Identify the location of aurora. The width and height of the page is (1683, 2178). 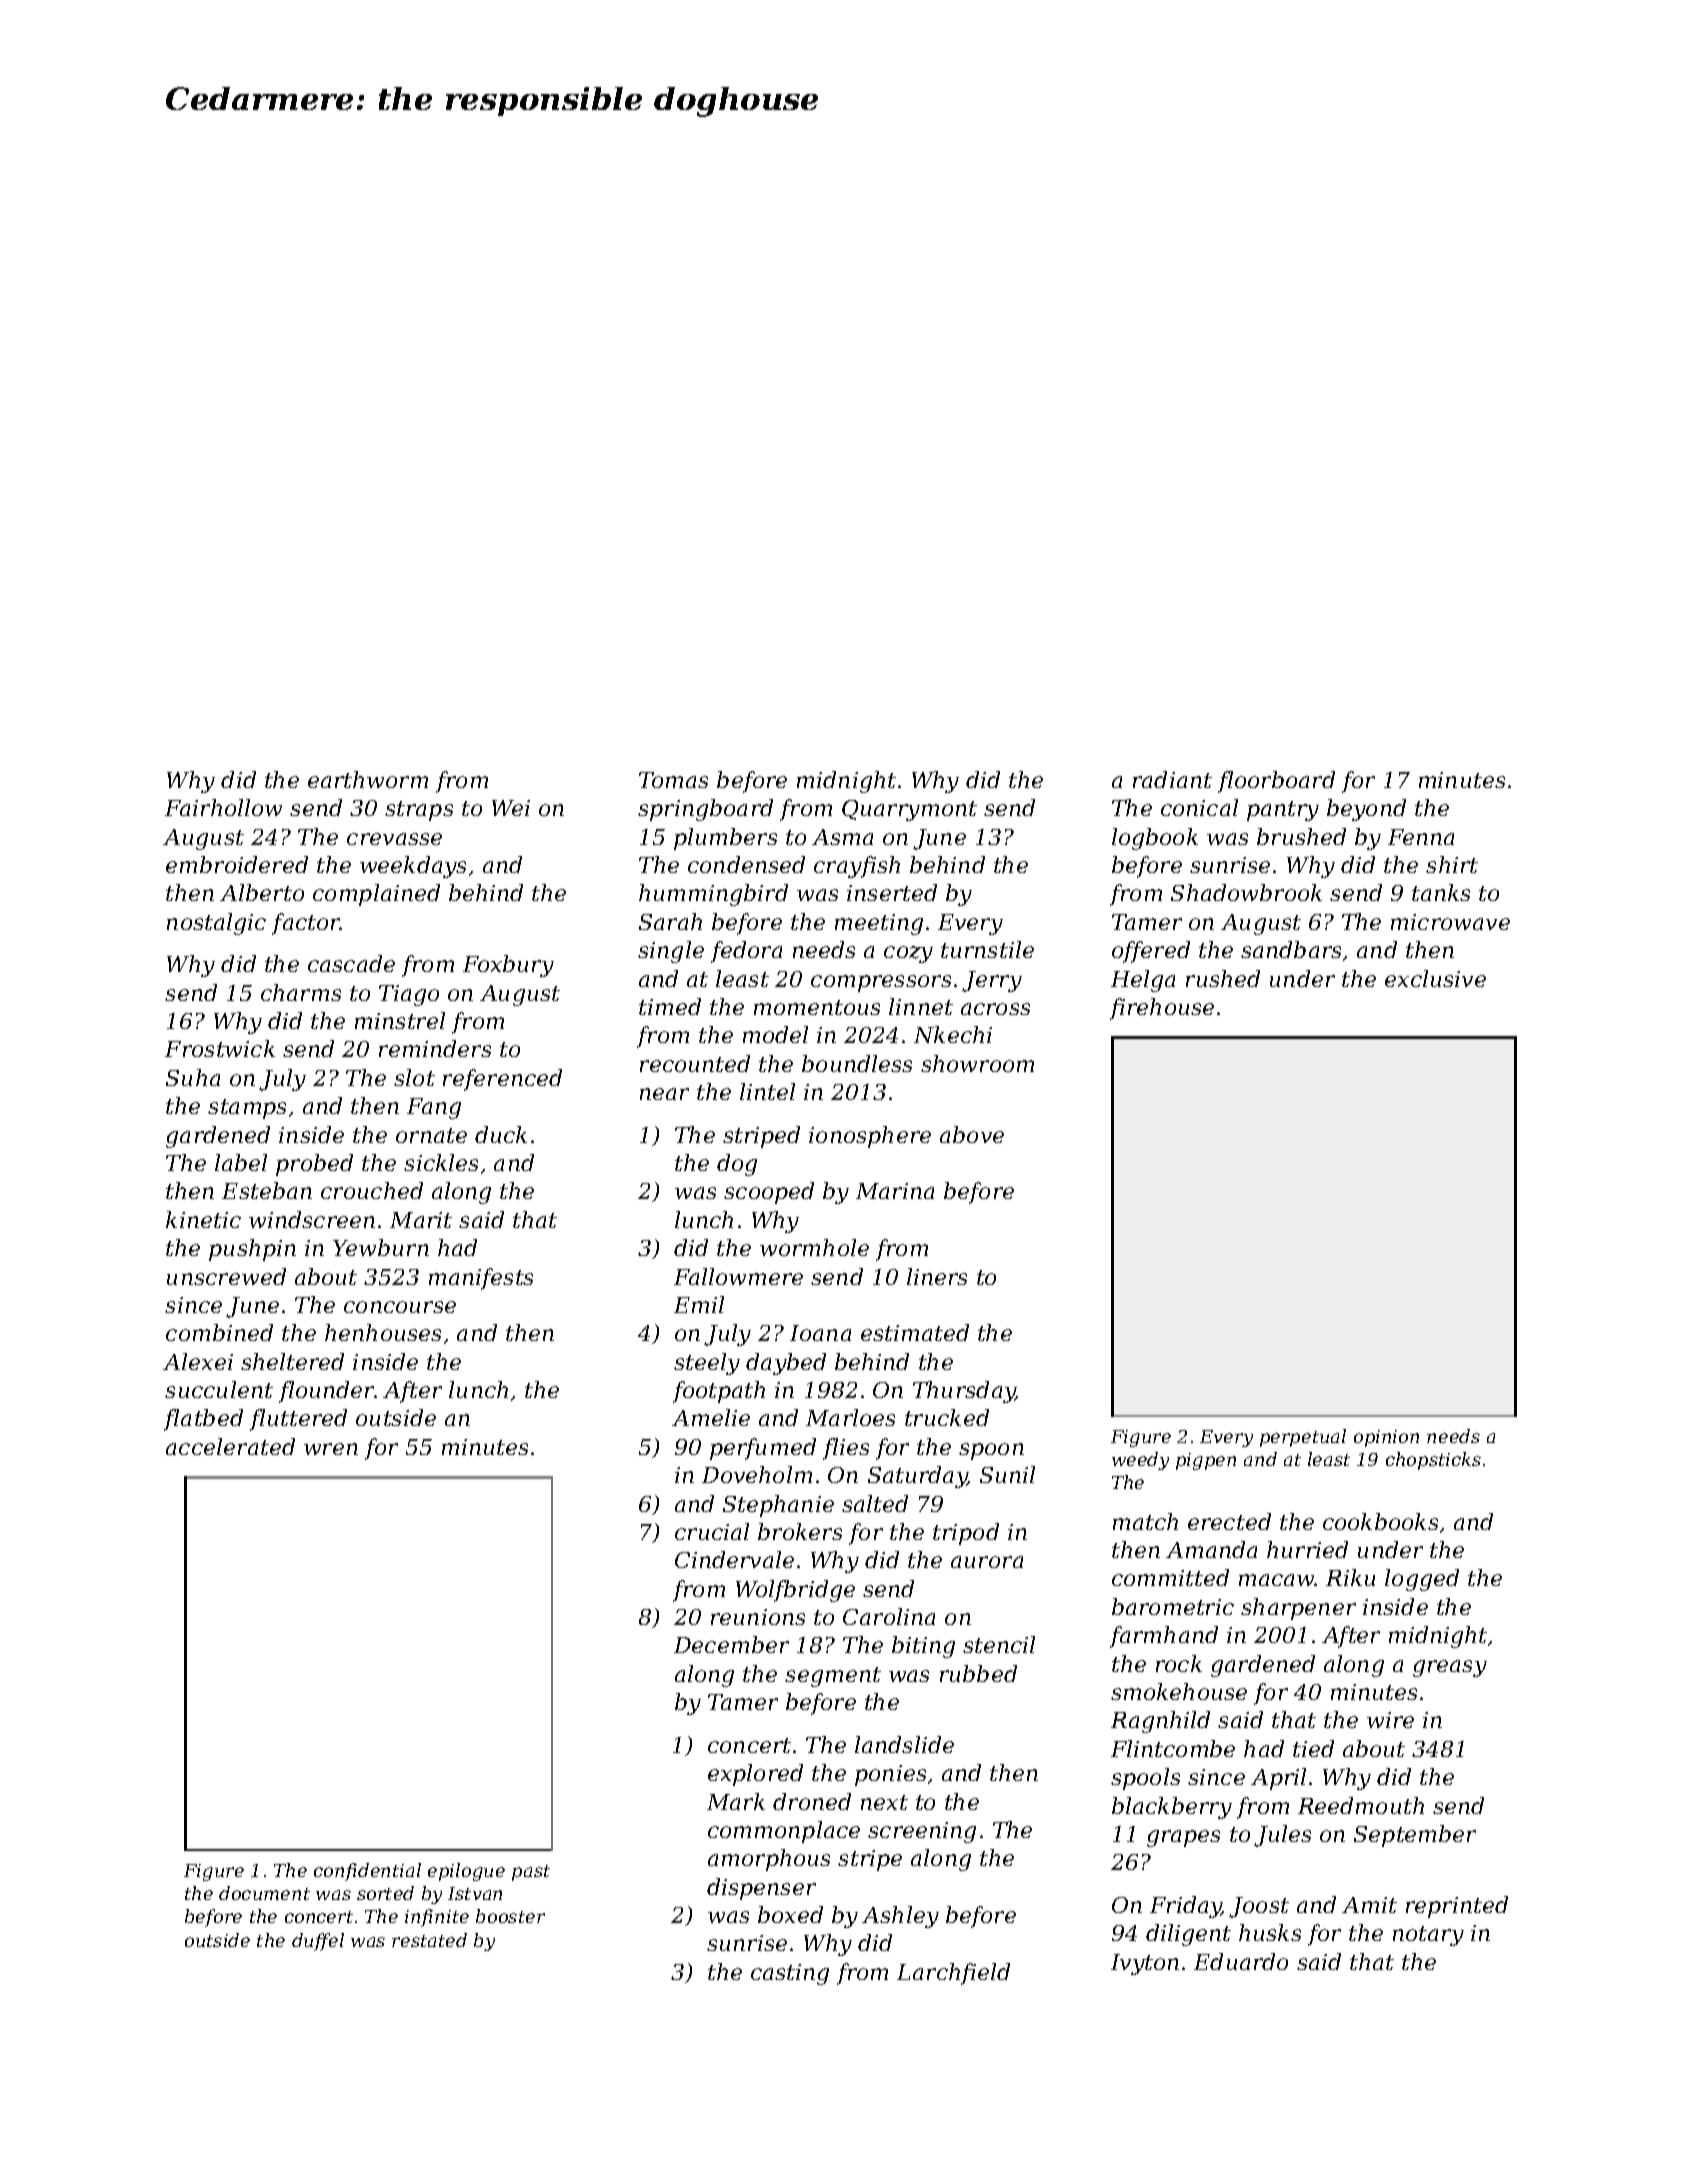
(987, 1562).
